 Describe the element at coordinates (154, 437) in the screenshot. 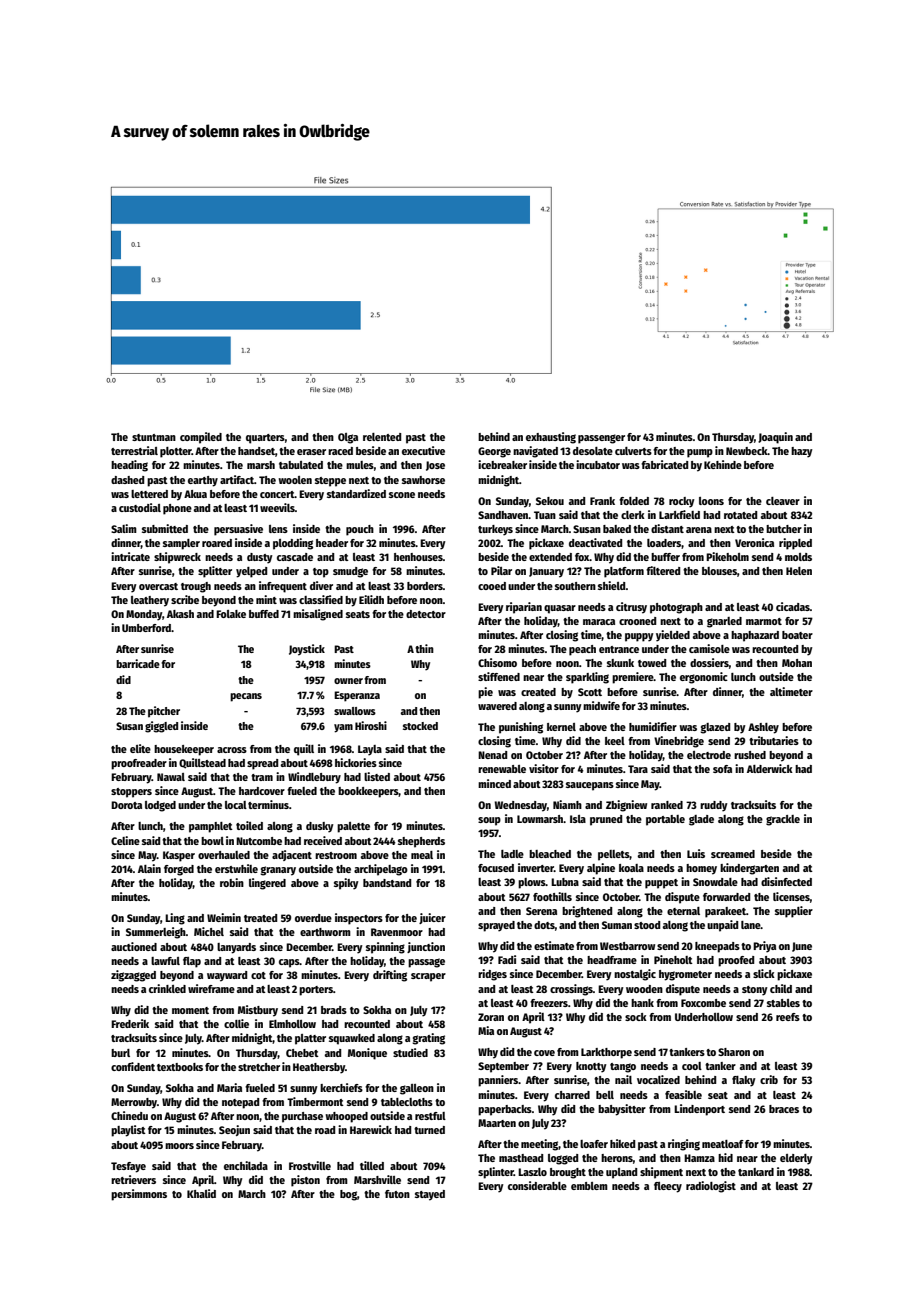

I see `stuntman` at that location.
